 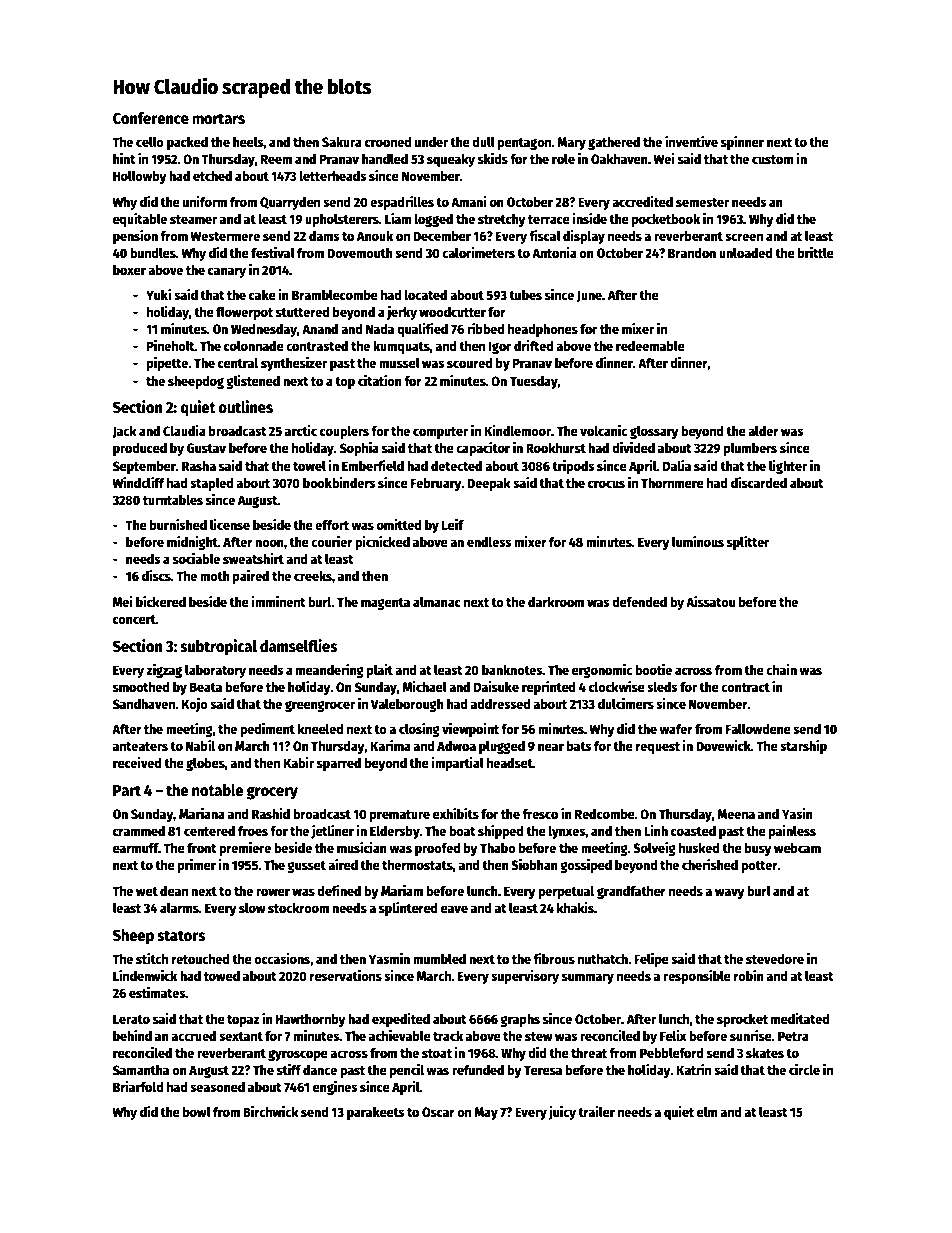 I want to click on circle, so click(x=804, y=1069).
